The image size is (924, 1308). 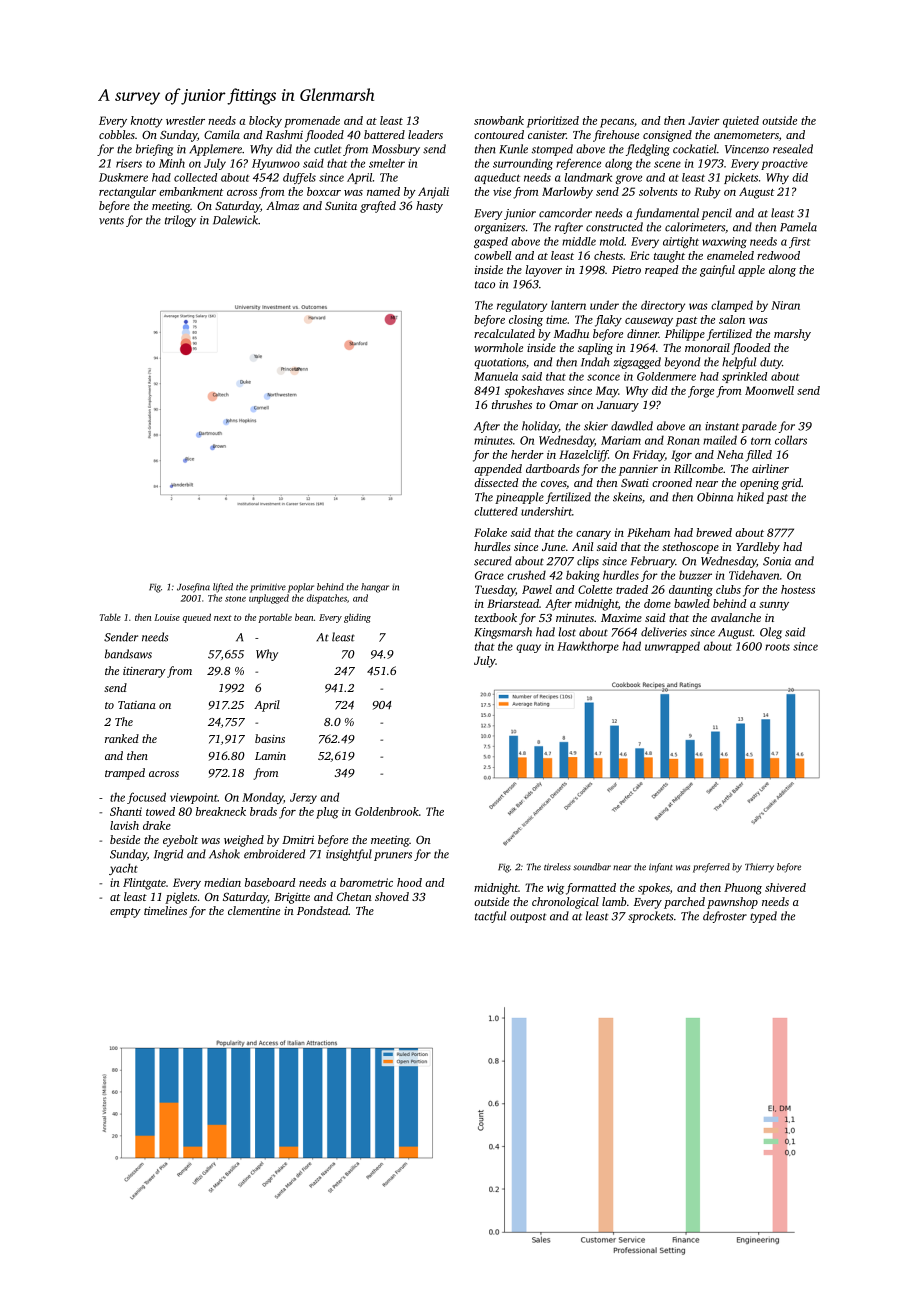 I want to click on dartboards, so click(x=552, y=468).
